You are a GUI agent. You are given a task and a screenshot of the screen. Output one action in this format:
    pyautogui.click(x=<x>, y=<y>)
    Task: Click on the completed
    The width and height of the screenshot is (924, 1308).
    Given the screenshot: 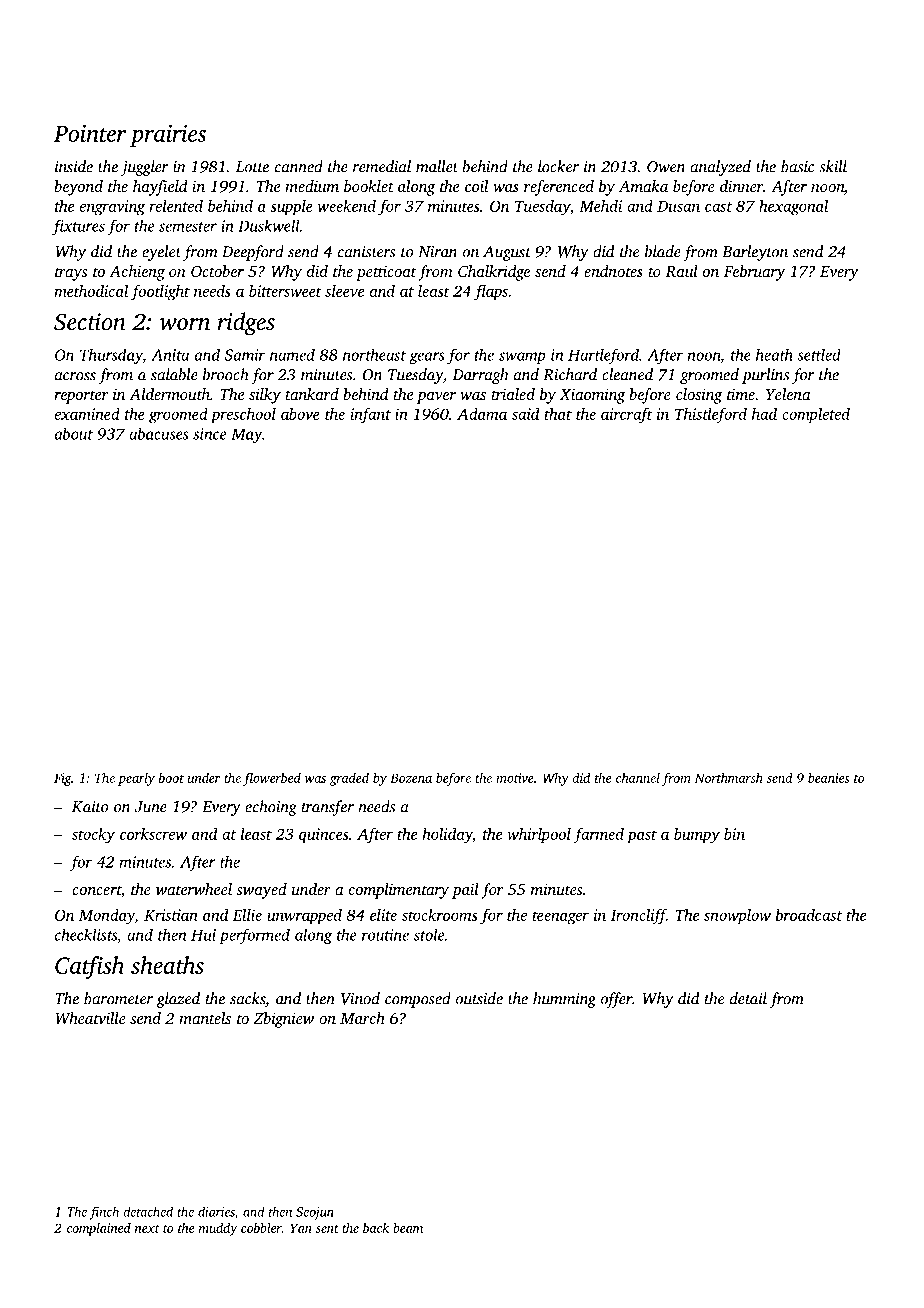 What is the action you would take?
    pyautogui.click(x=816, y=416)
